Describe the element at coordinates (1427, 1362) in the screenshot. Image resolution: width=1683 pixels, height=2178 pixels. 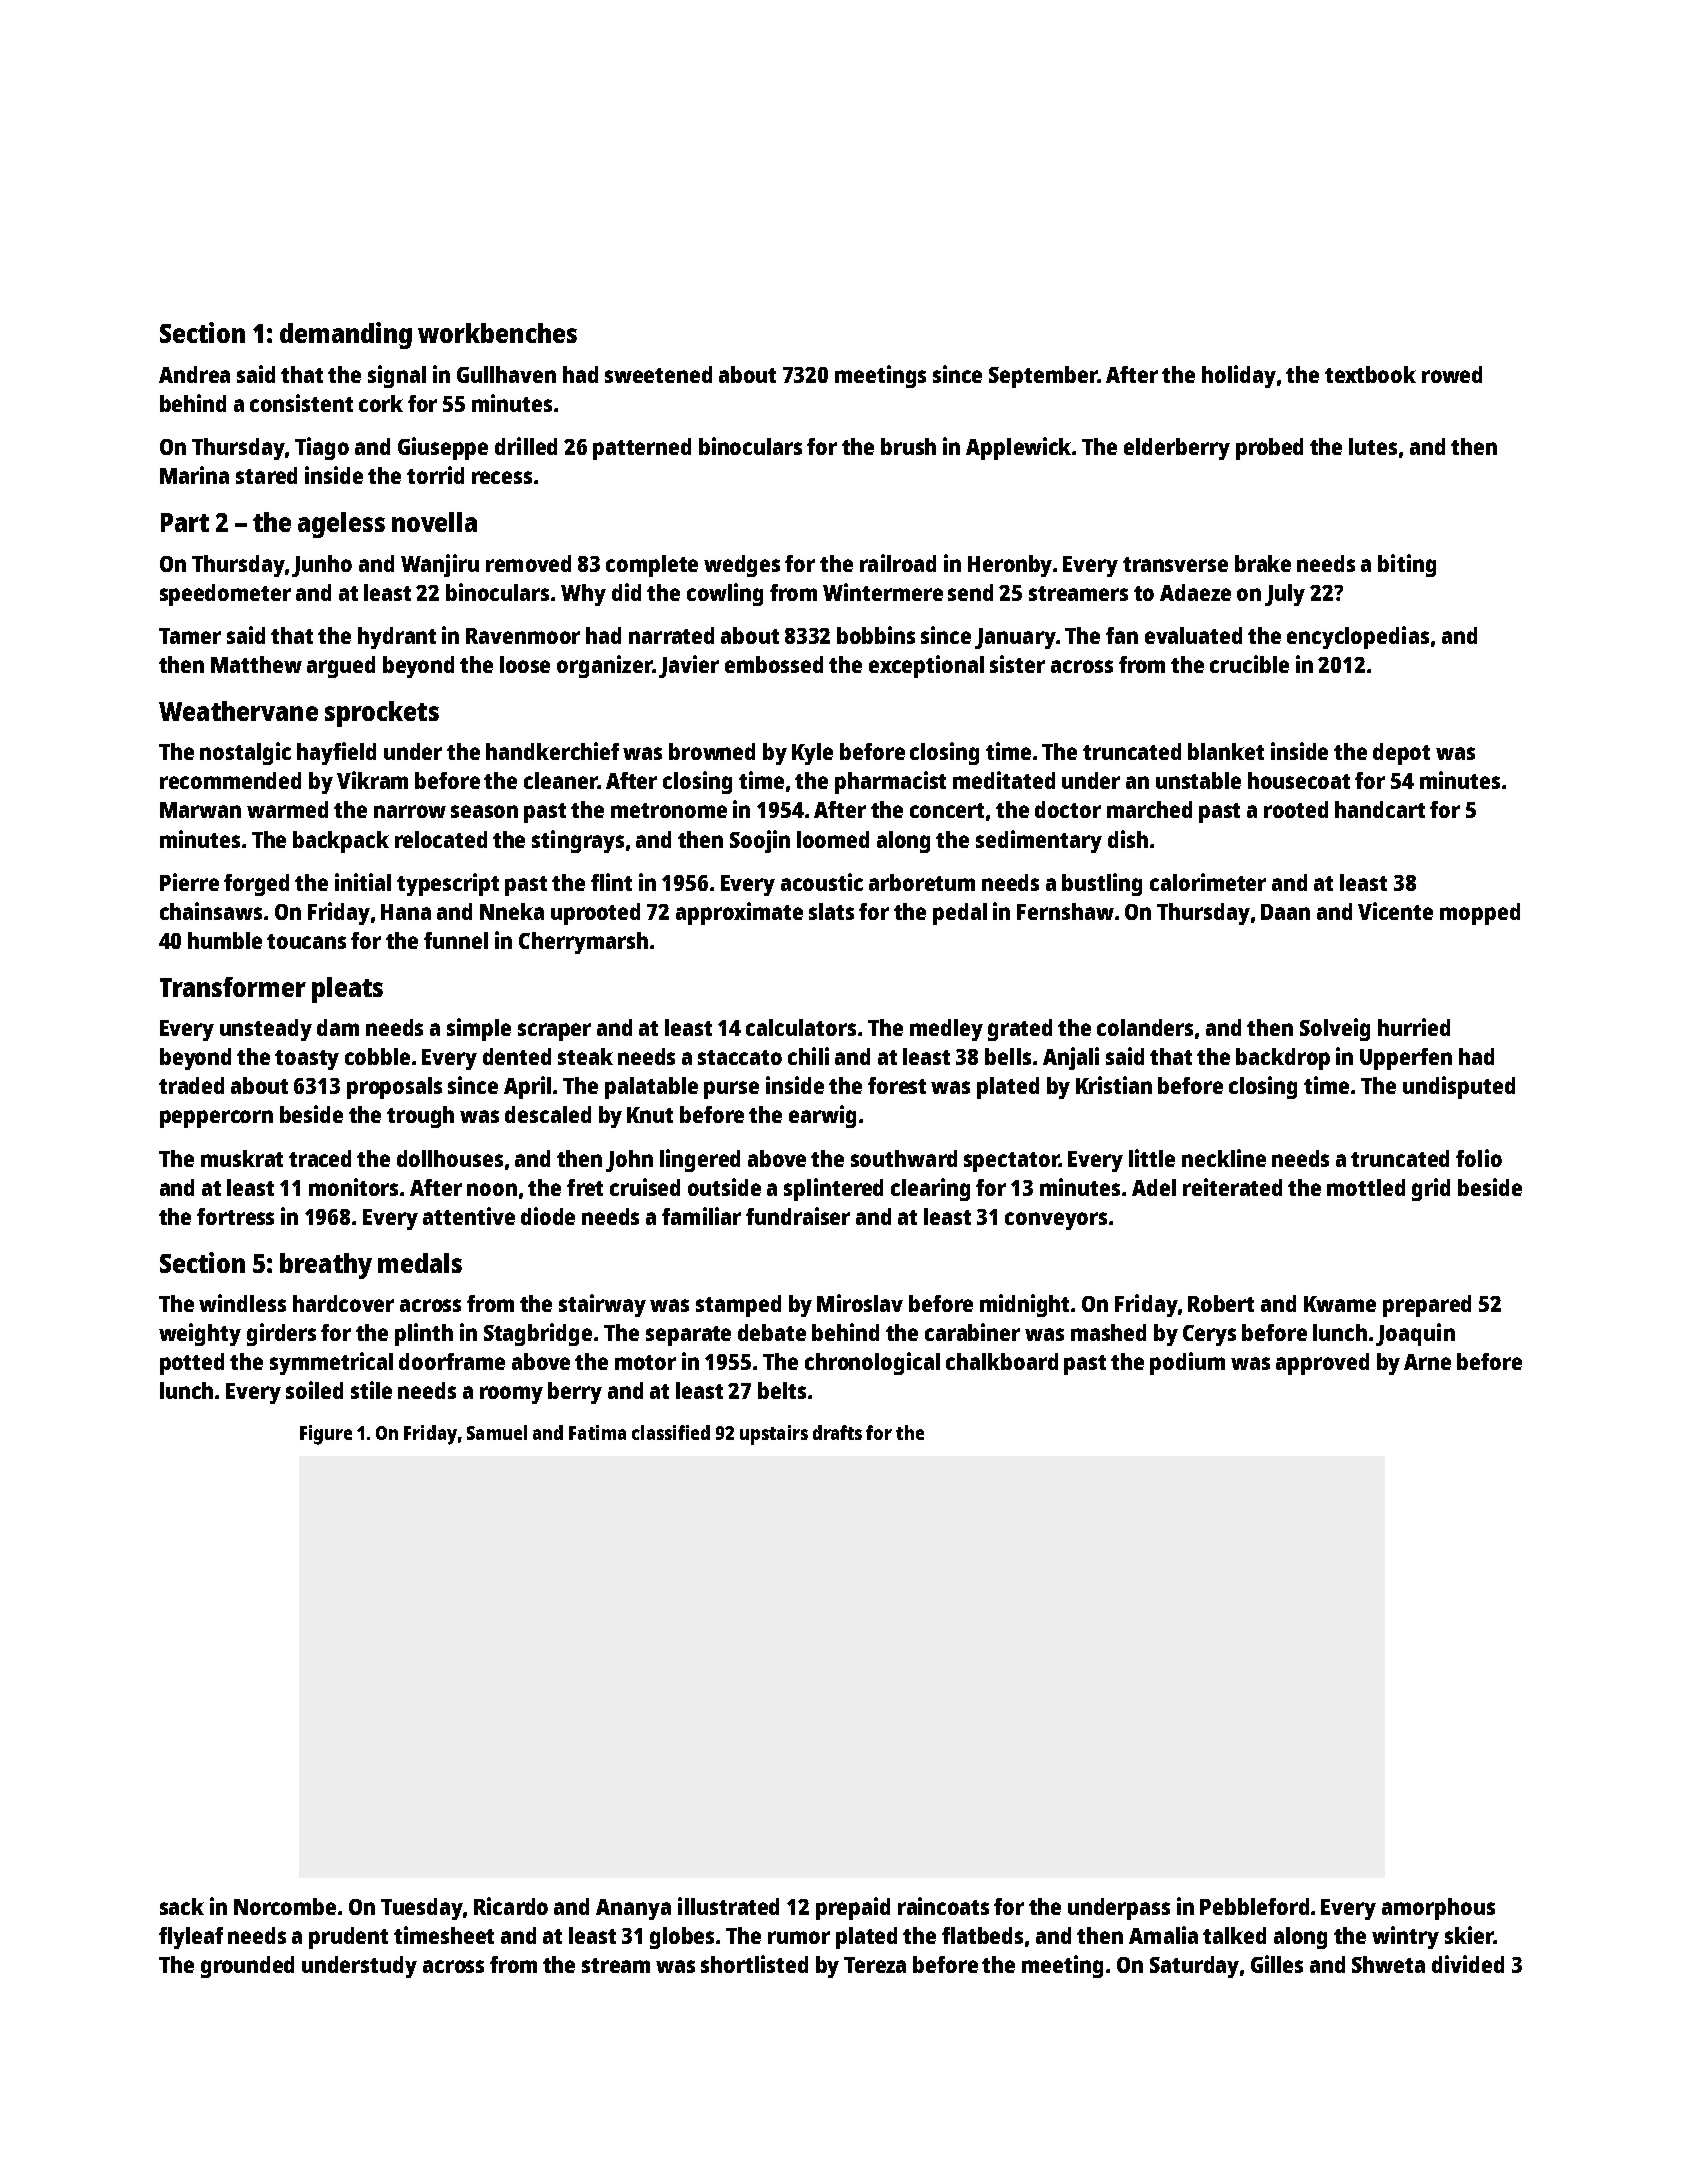
I see `Arne` at that location.
